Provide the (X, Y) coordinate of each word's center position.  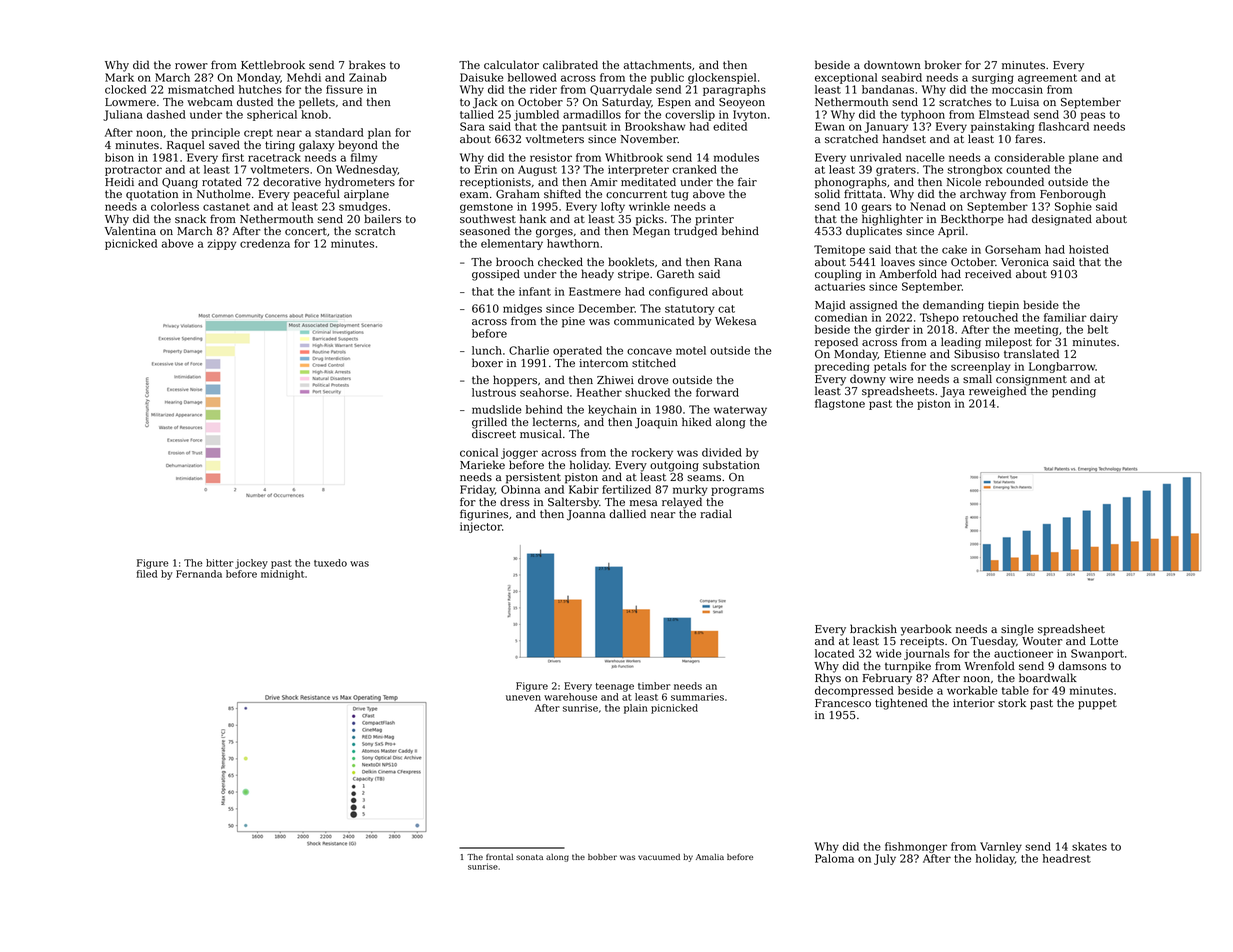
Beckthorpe (972, 220)
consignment (1031, 380)
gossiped (496, 275)
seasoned (485, 230)
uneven (523, 698)
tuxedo (330, 563)
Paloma (834, 858)
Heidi (119, 181)
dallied (628, 513)
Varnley (1001, 847)
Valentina (130, 230)
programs (737, 491)
